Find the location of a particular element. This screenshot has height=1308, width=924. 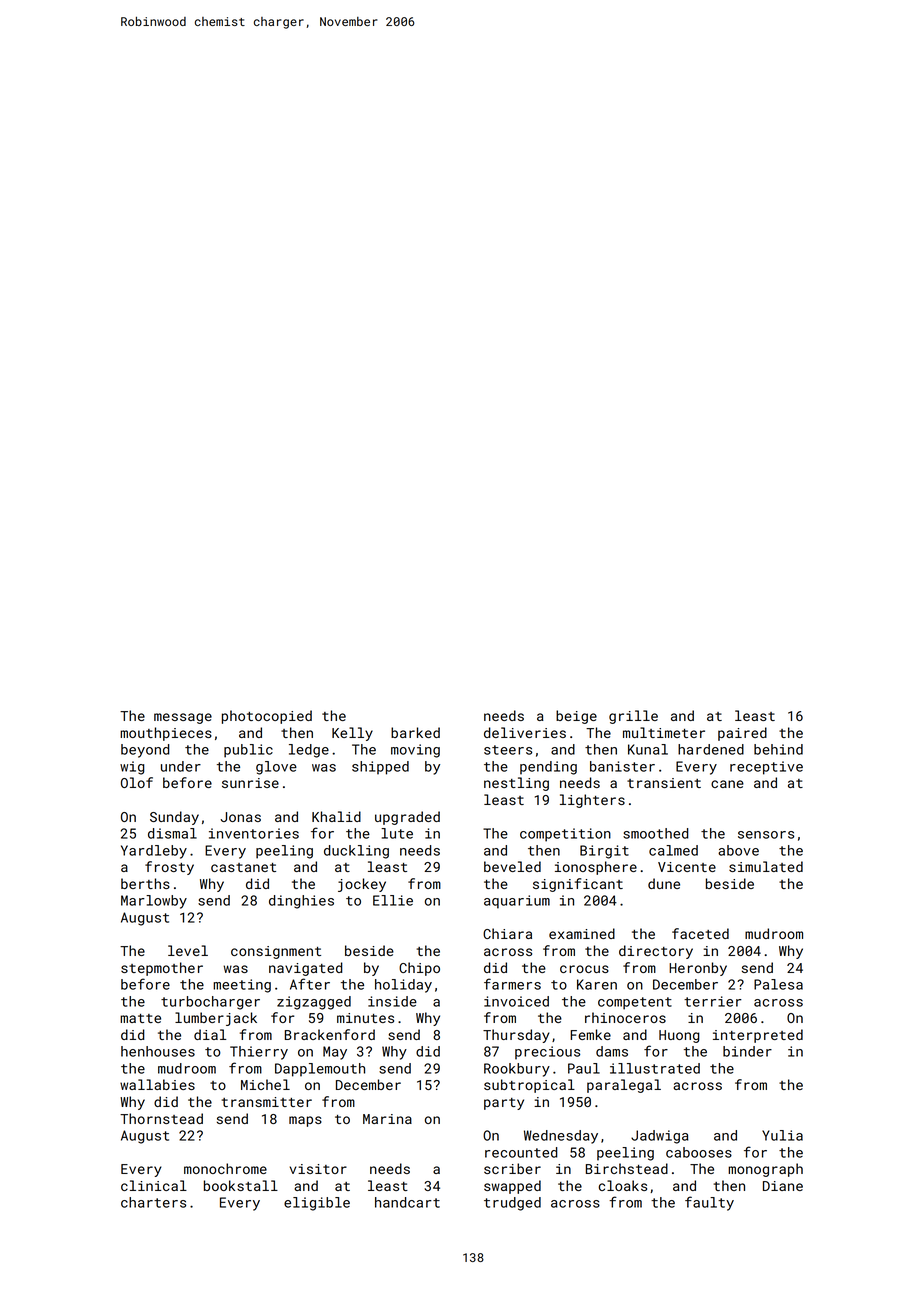

smoothed is located at coordinates (655, 833).
